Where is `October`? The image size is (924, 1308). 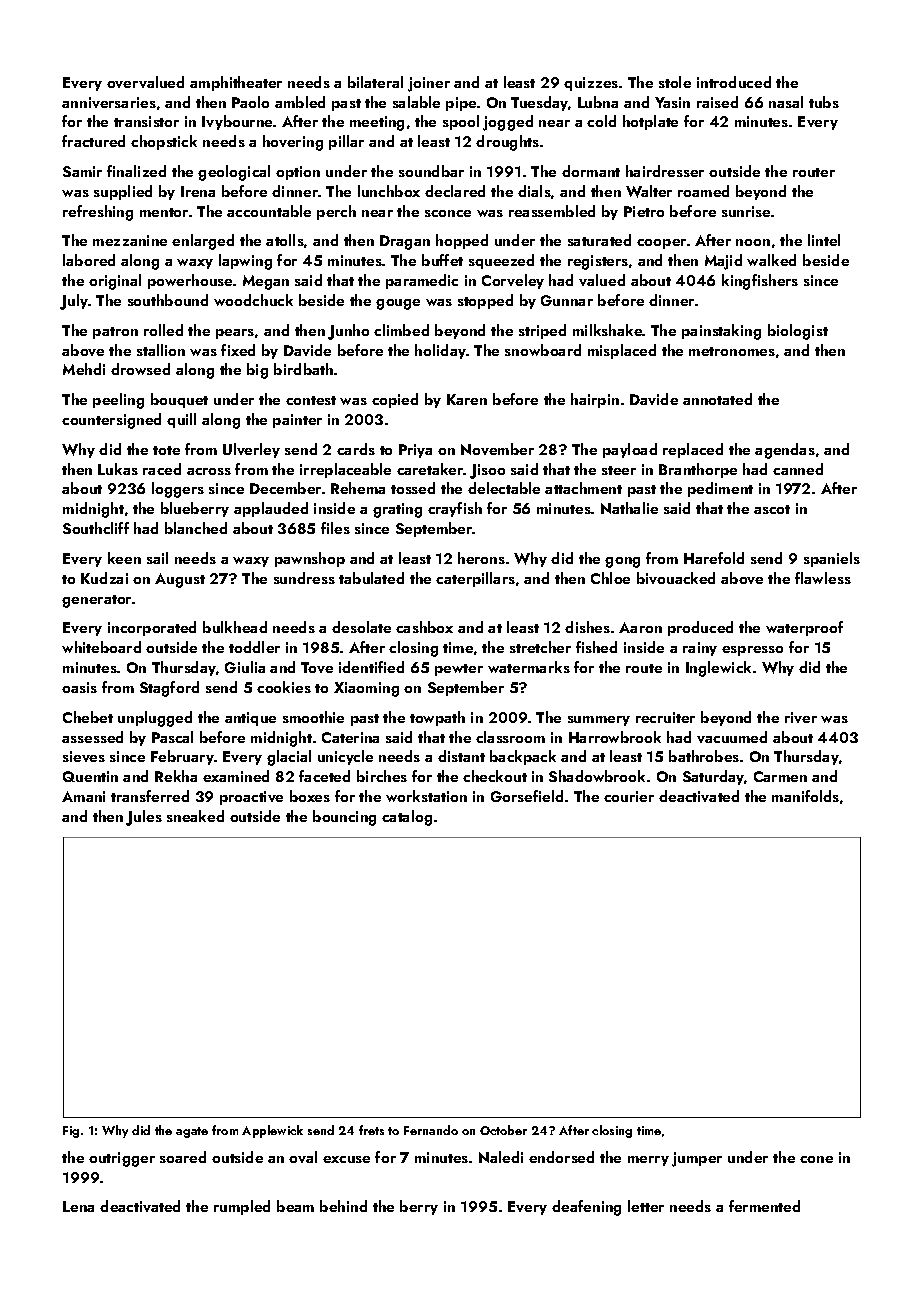 October is located at coordinates (503, 1130).
